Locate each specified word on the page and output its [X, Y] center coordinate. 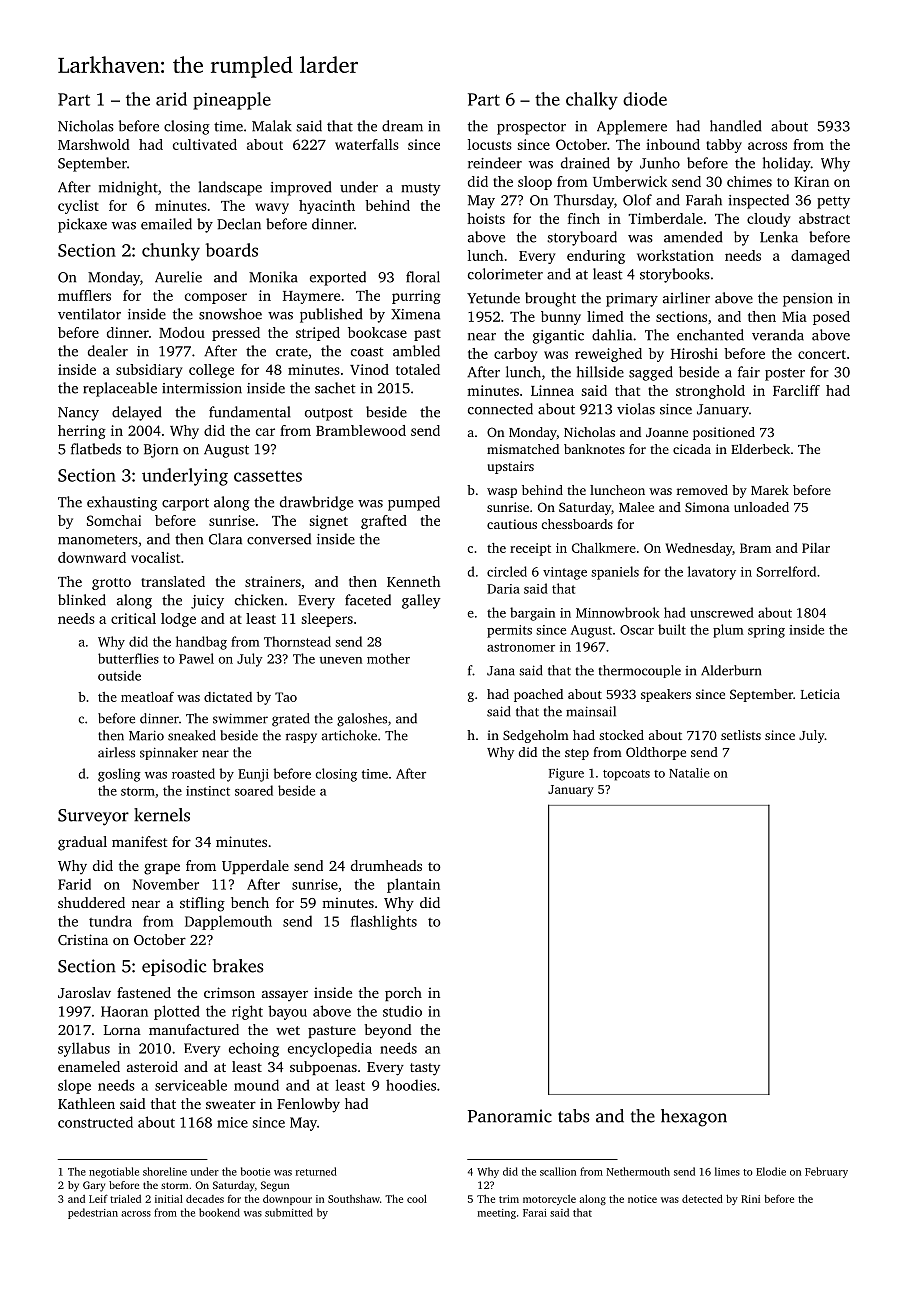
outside [119, 675]
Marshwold [94, 144]
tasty [425, 1069]
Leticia [820, 694]
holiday [787, 164]
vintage [565, 573]
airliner [686, 298]
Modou [182, 332]
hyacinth [327, 207]
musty [421, 189]
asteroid [152, 1066]
